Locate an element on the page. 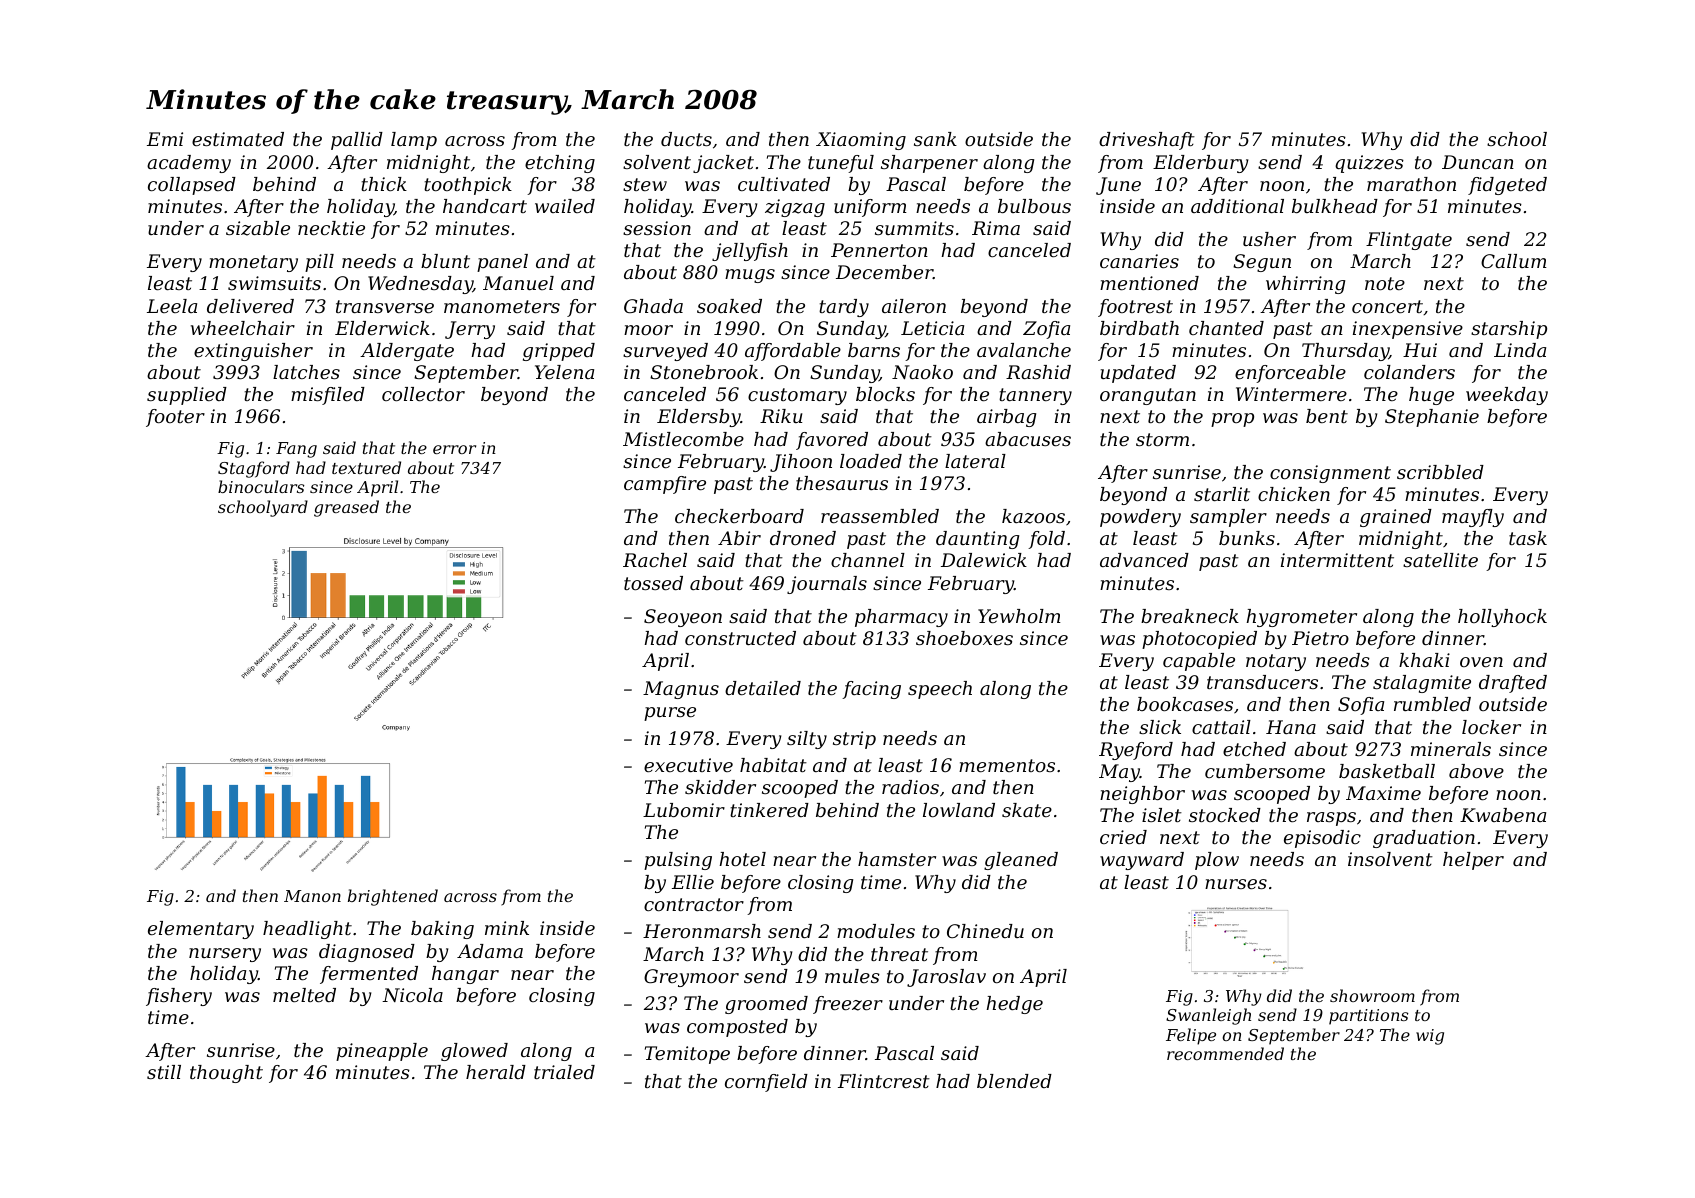 The height and width of the image is (1198, 1695). collapsed is located at coordinates (192, 186).
